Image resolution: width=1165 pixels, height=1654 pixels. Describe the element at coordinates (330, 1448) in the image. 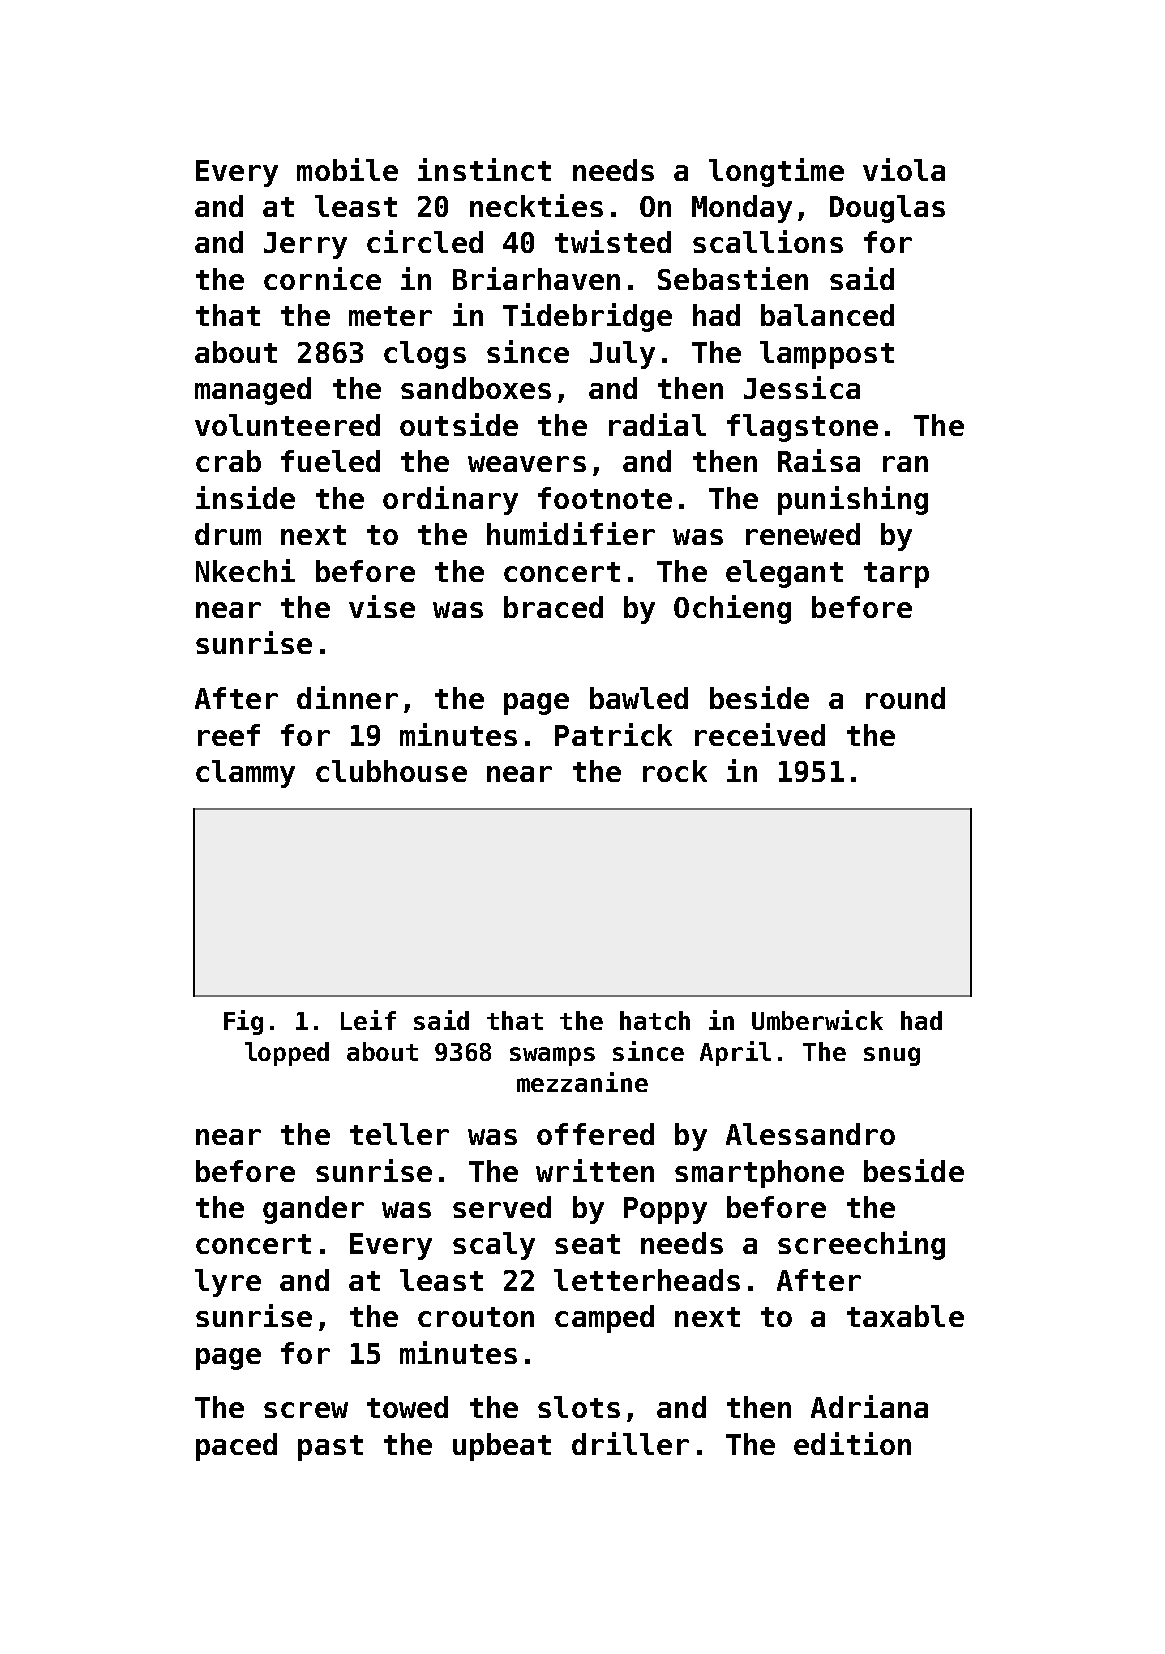

I see `past` at that location.
